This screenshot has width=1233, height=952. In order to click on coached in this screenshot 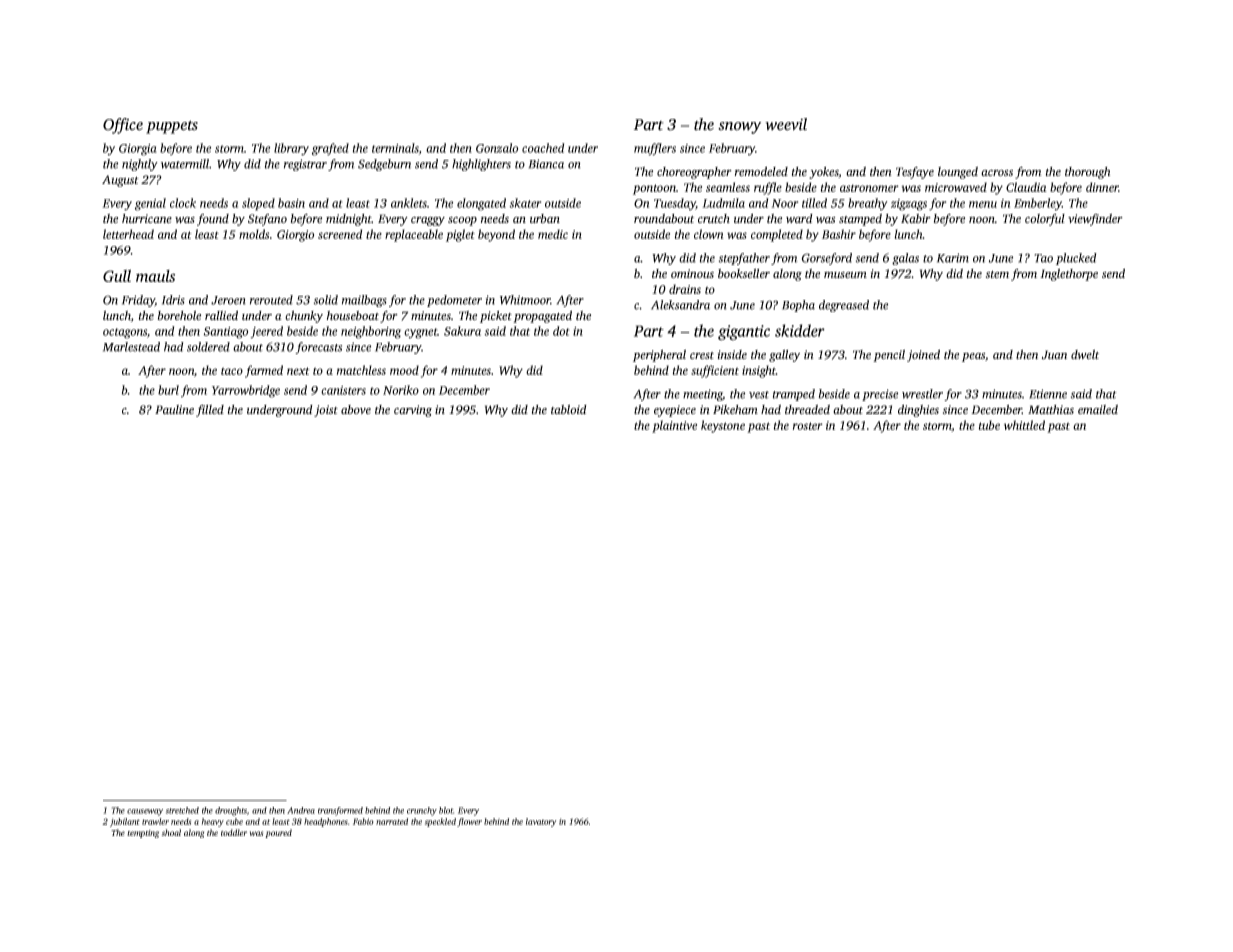, I will do `click(543, 148)`.
